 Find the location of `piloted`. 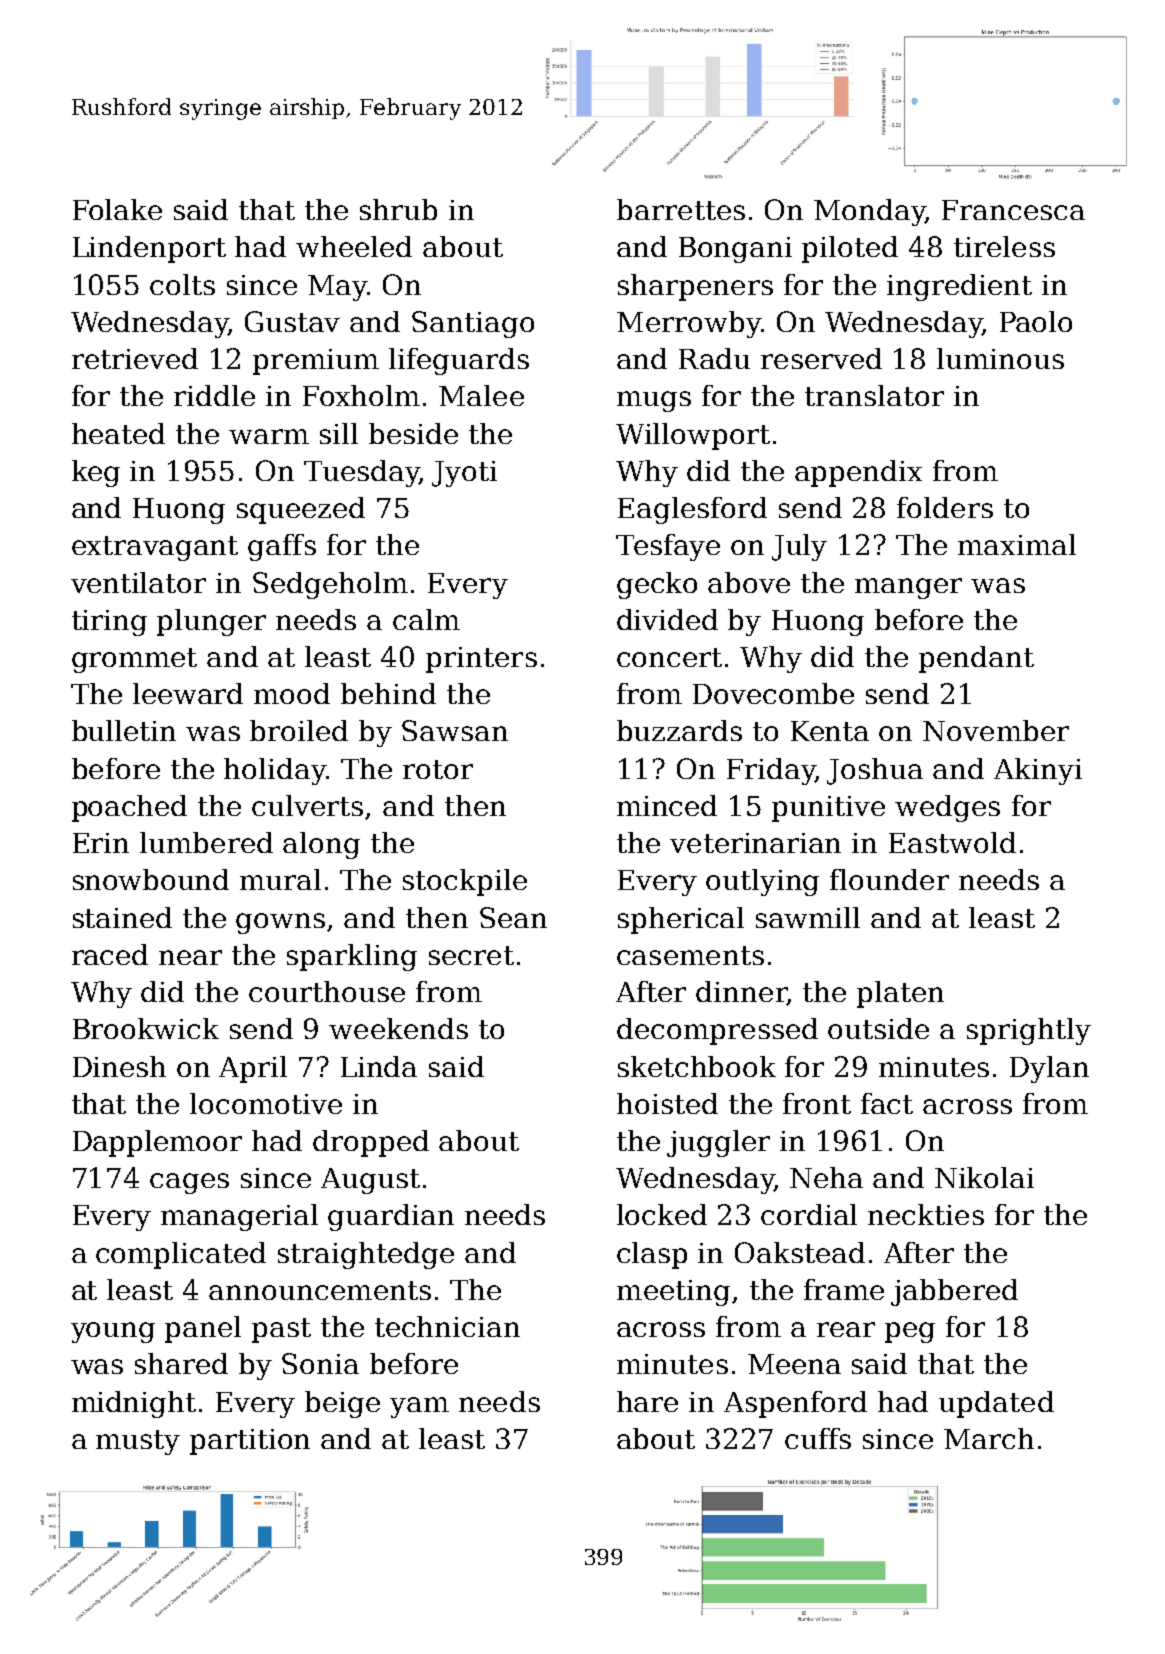

piloted is located at coordinates (850, 249).
